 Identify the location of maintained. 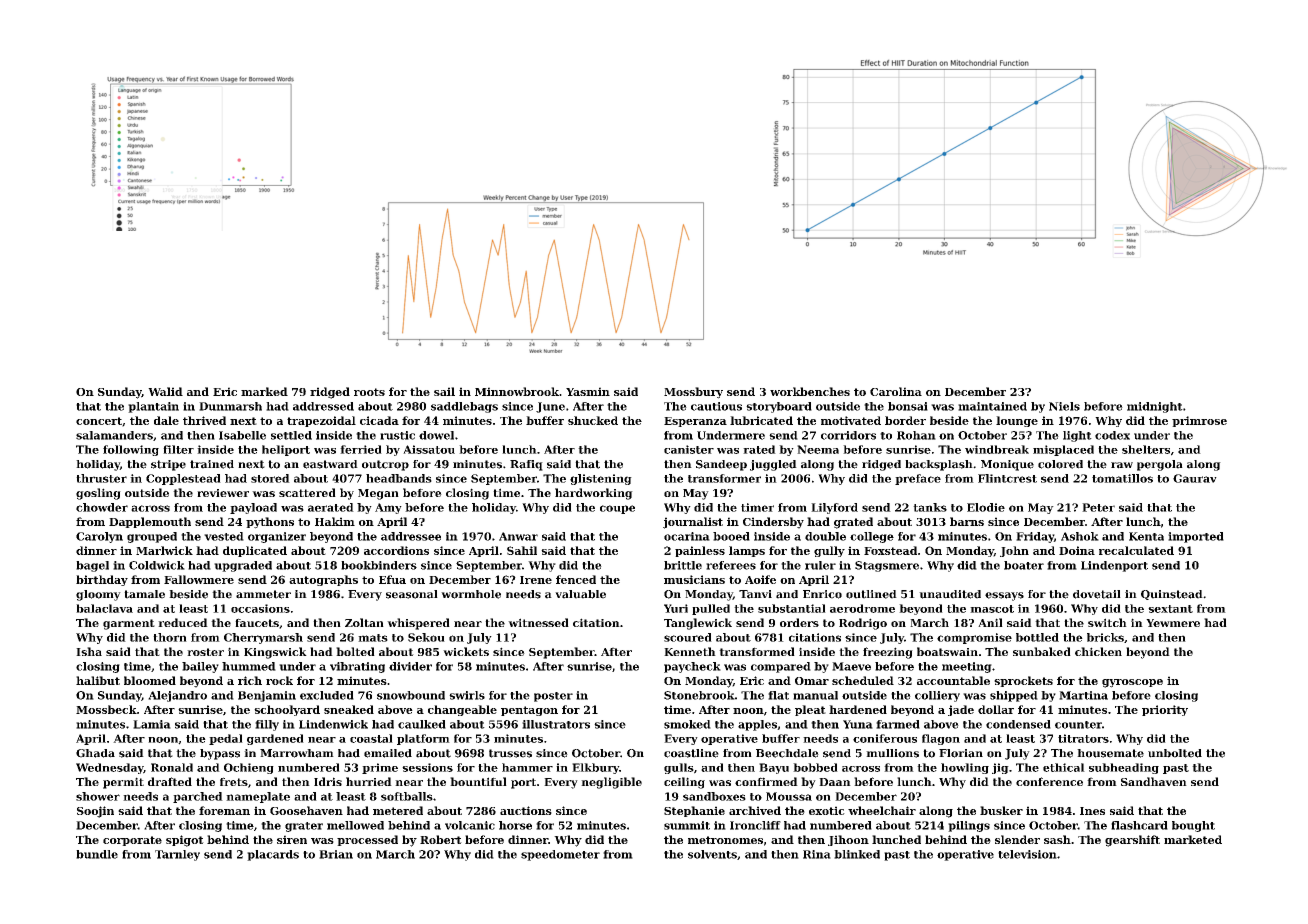
(992, 406).
